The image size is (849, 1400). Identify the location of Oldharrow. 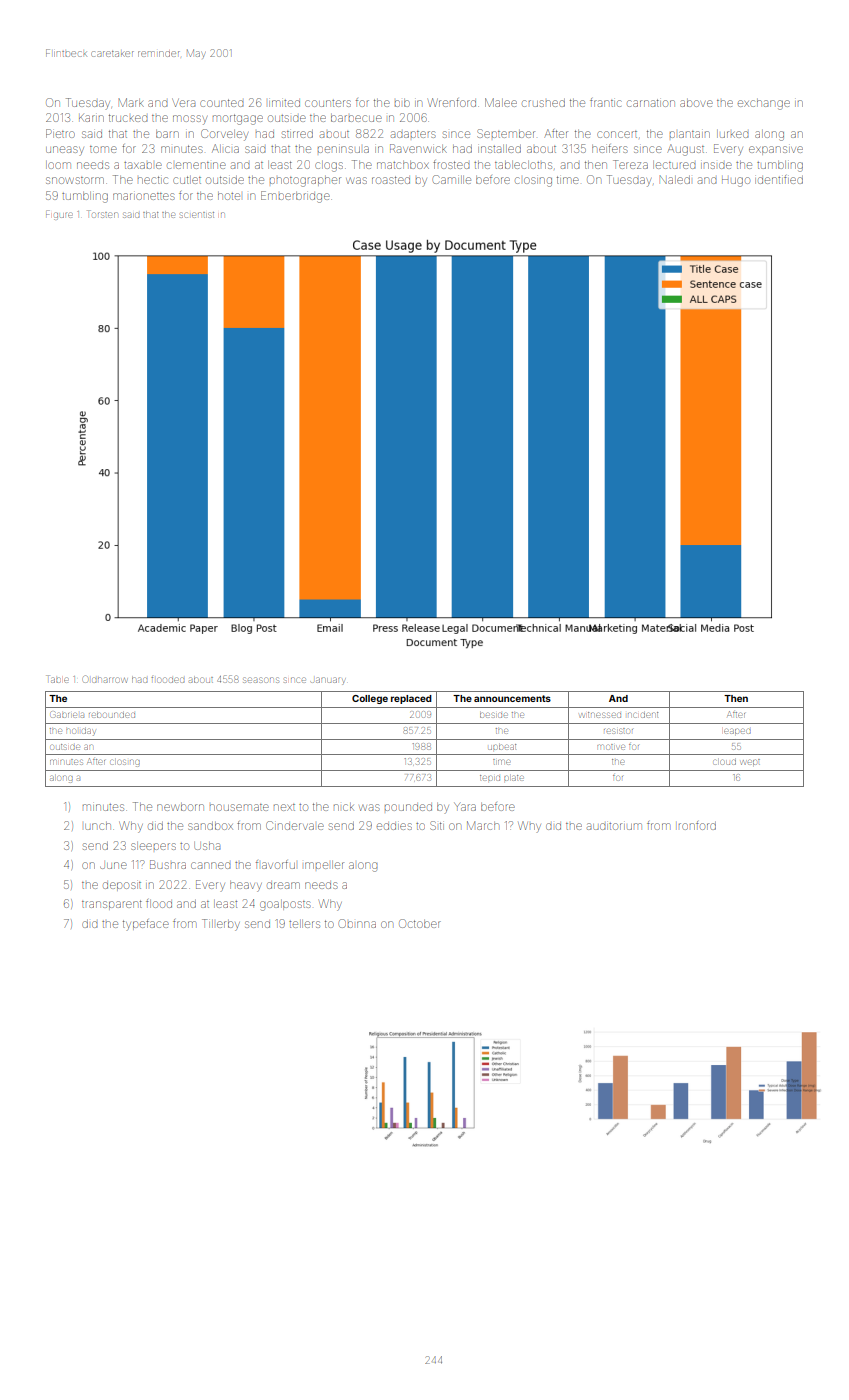
(105, 679).
